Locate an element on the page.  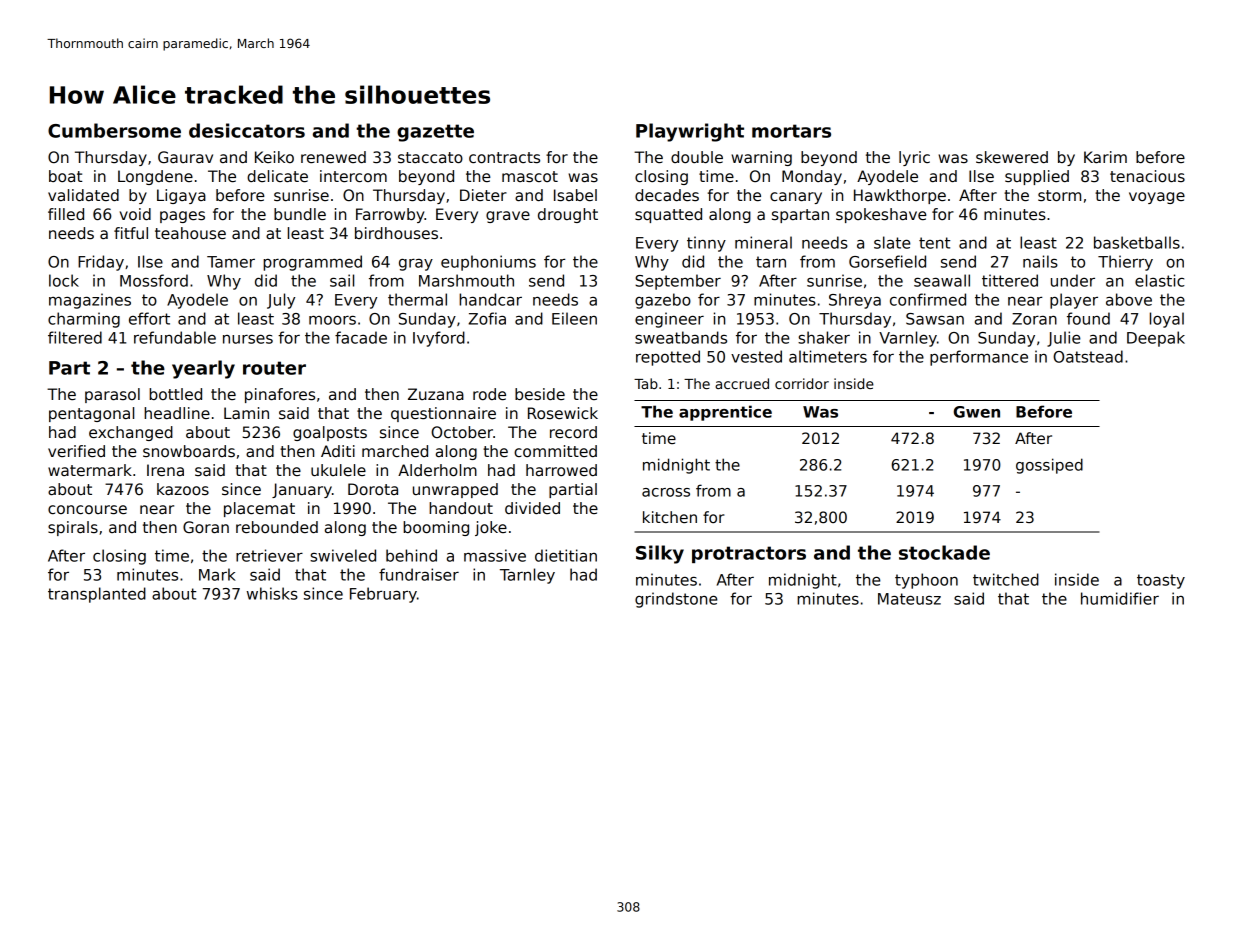
gossiped is located at coordinates (1049, 466).
